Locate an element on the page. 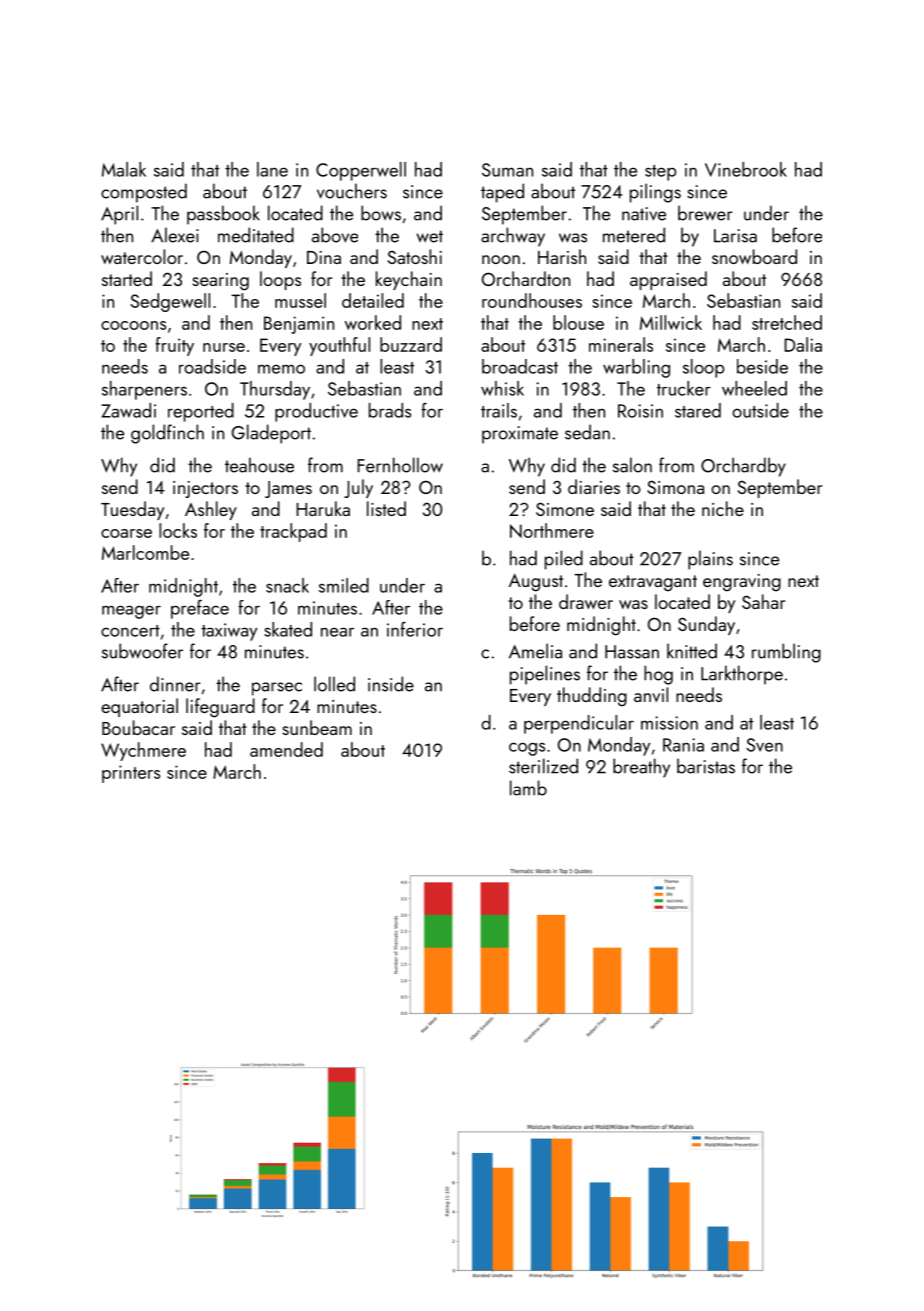  Suman is located at coordinates (507, 170).
